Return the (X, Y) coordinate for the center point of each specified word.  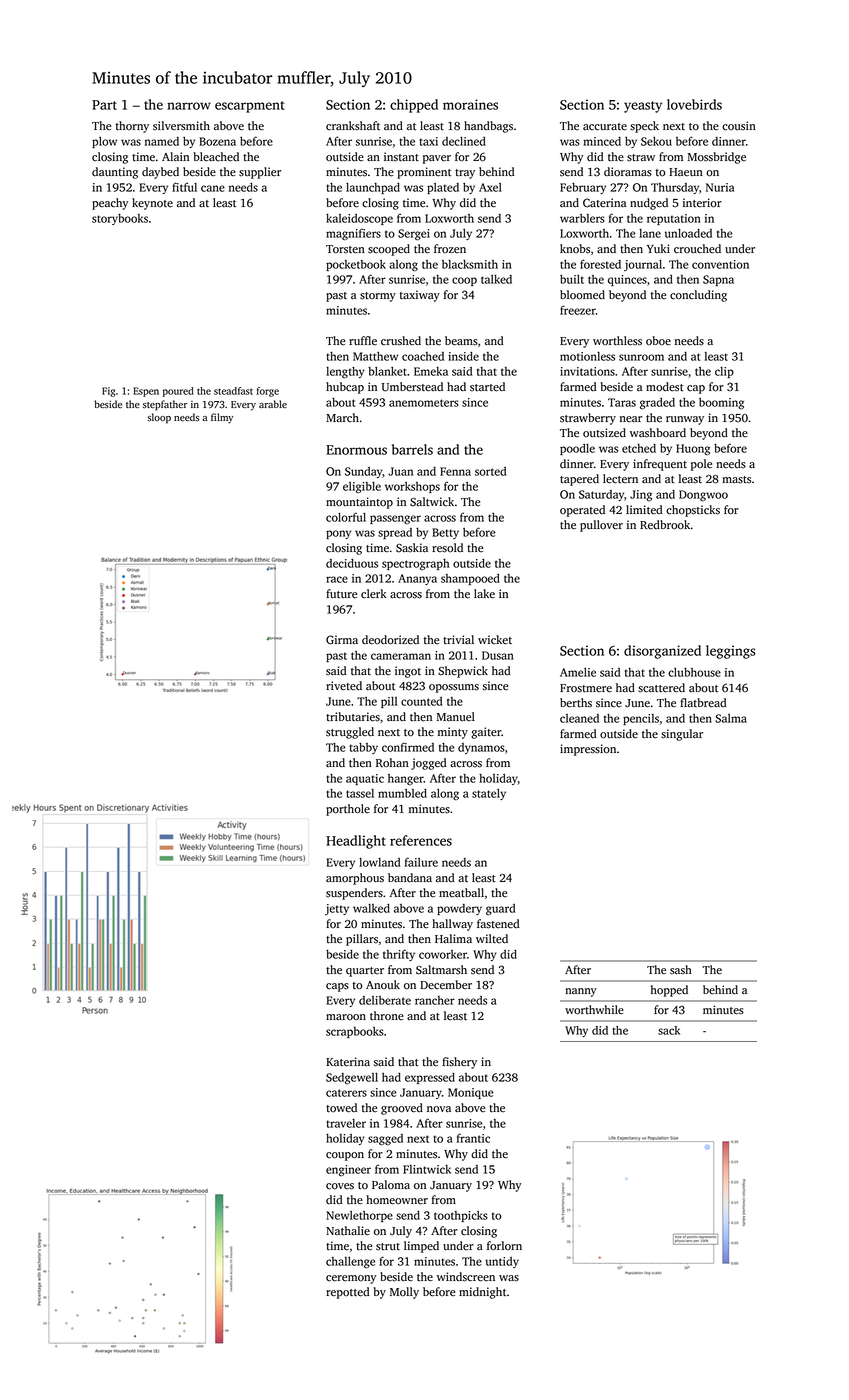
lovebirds (694, 104)
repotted (348, 1293)
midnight (482, 1293)
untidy (502, 1262)
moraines (470, 104)
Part (104, 105)
